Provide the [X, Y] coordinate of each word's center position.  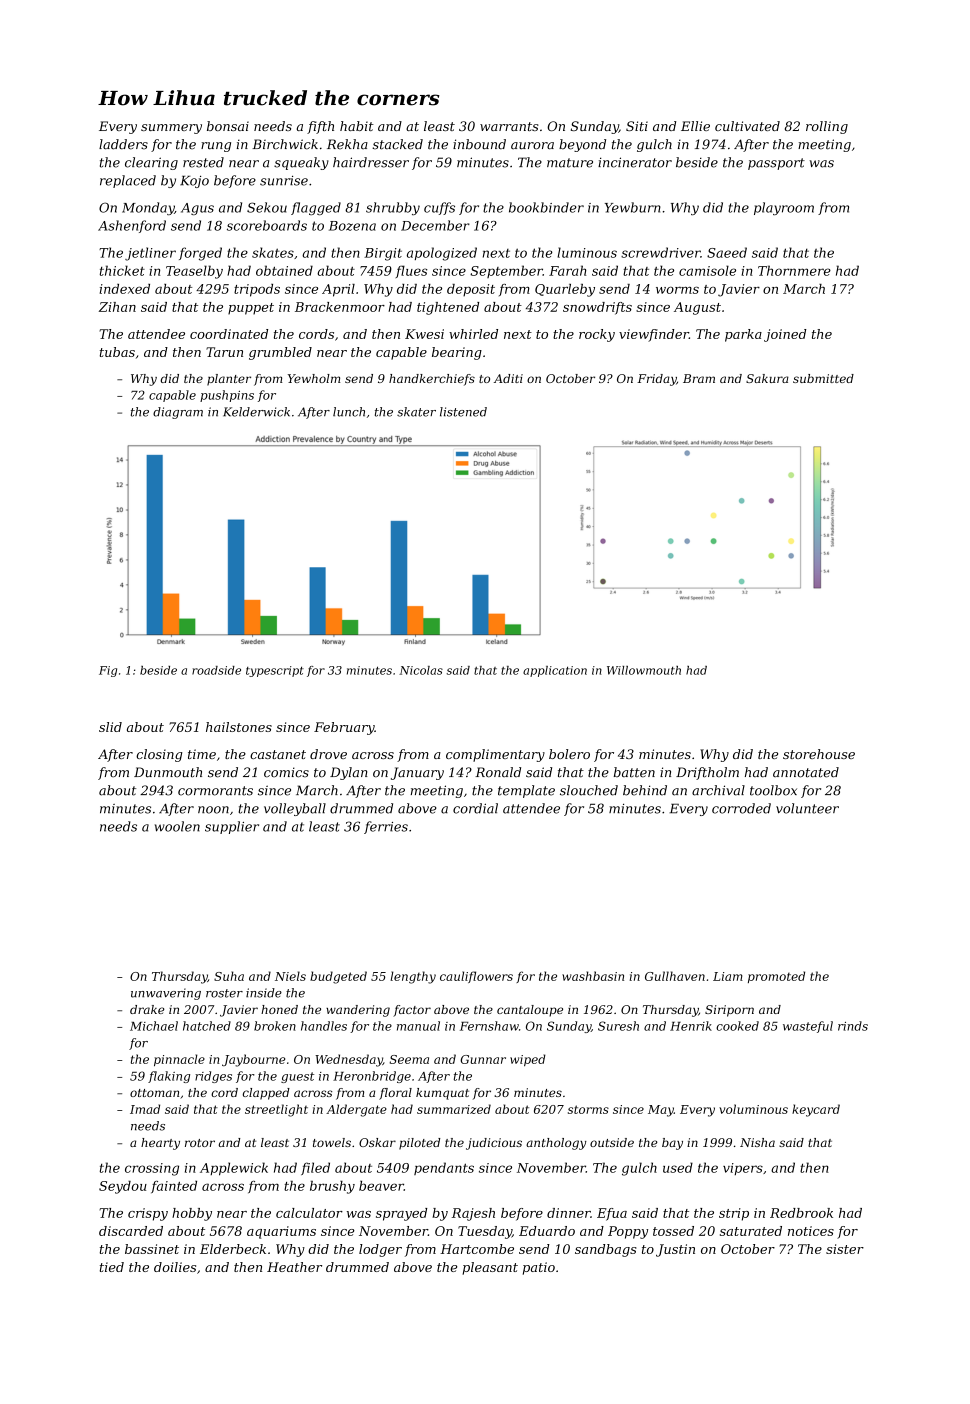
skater [416, 412]
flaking [169, 1077]
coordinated [229, 334]
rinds [853, 1026]
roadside [216, 670]
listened [463, 412]
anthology [556, 1144]
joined [785, 335]
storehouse [819, 754]
